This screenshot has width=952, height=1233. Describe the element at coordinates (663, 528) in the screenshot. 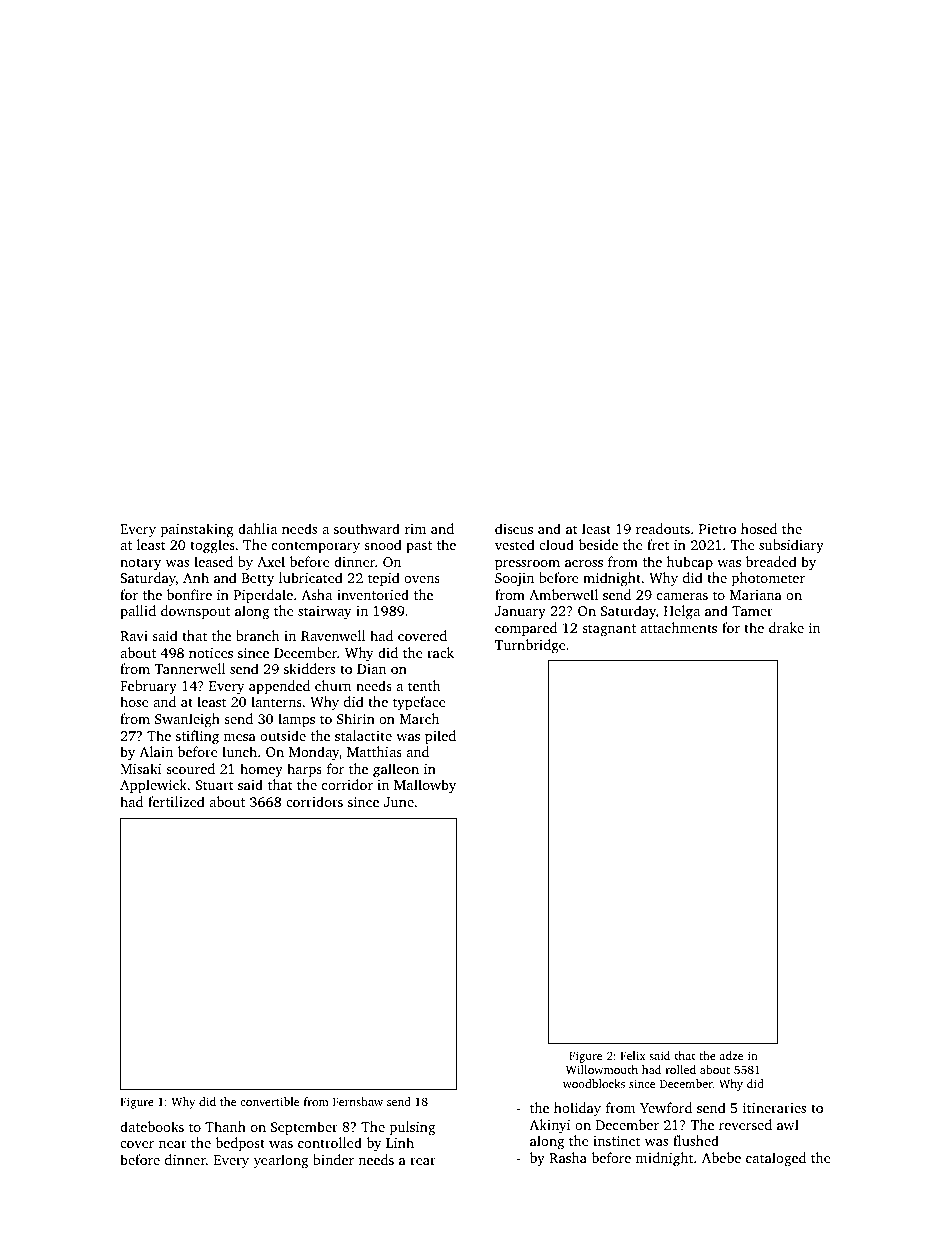

I see `readouts` at that location.
